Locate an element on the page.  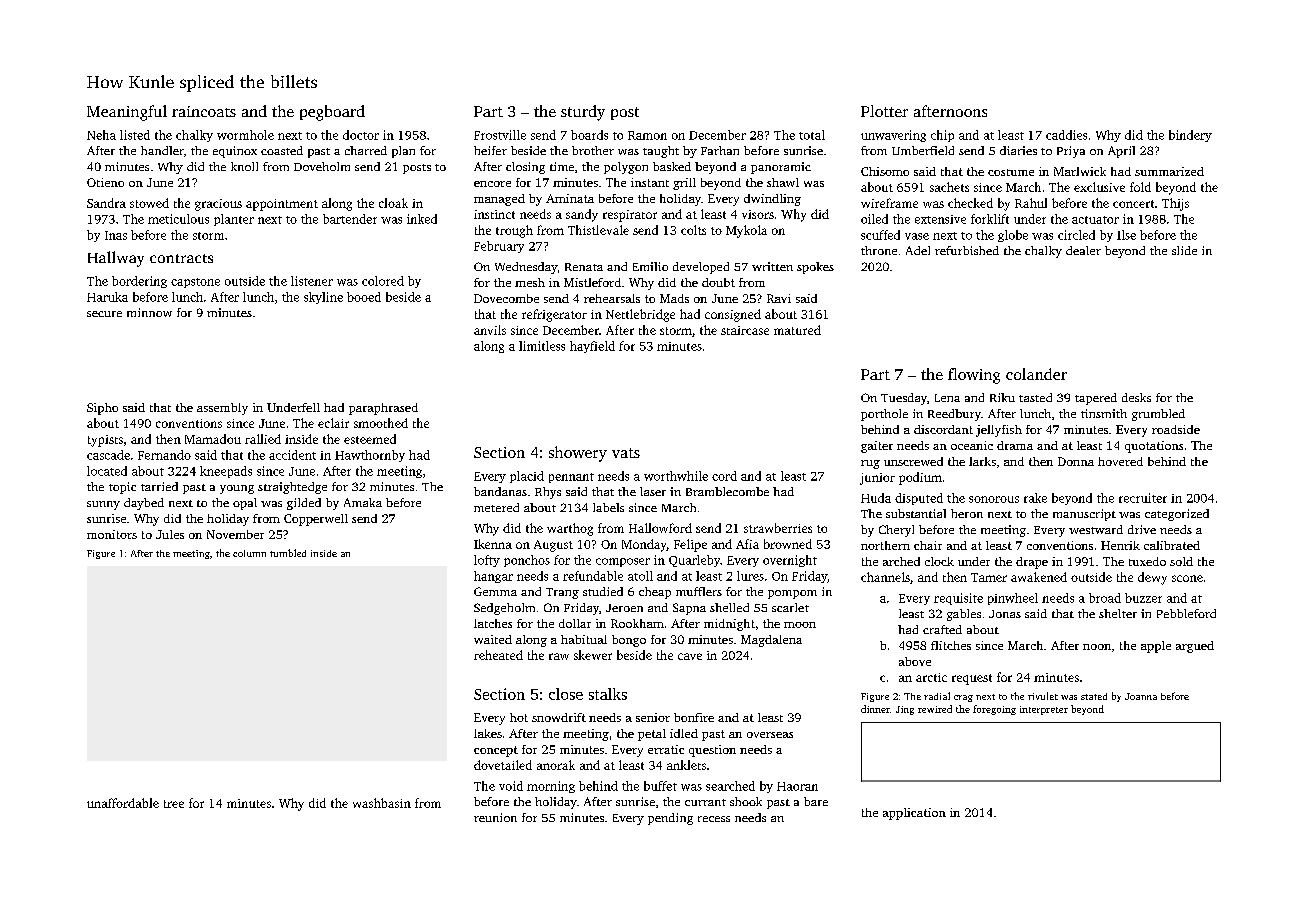
April is located at coordinates (1121, 152).
